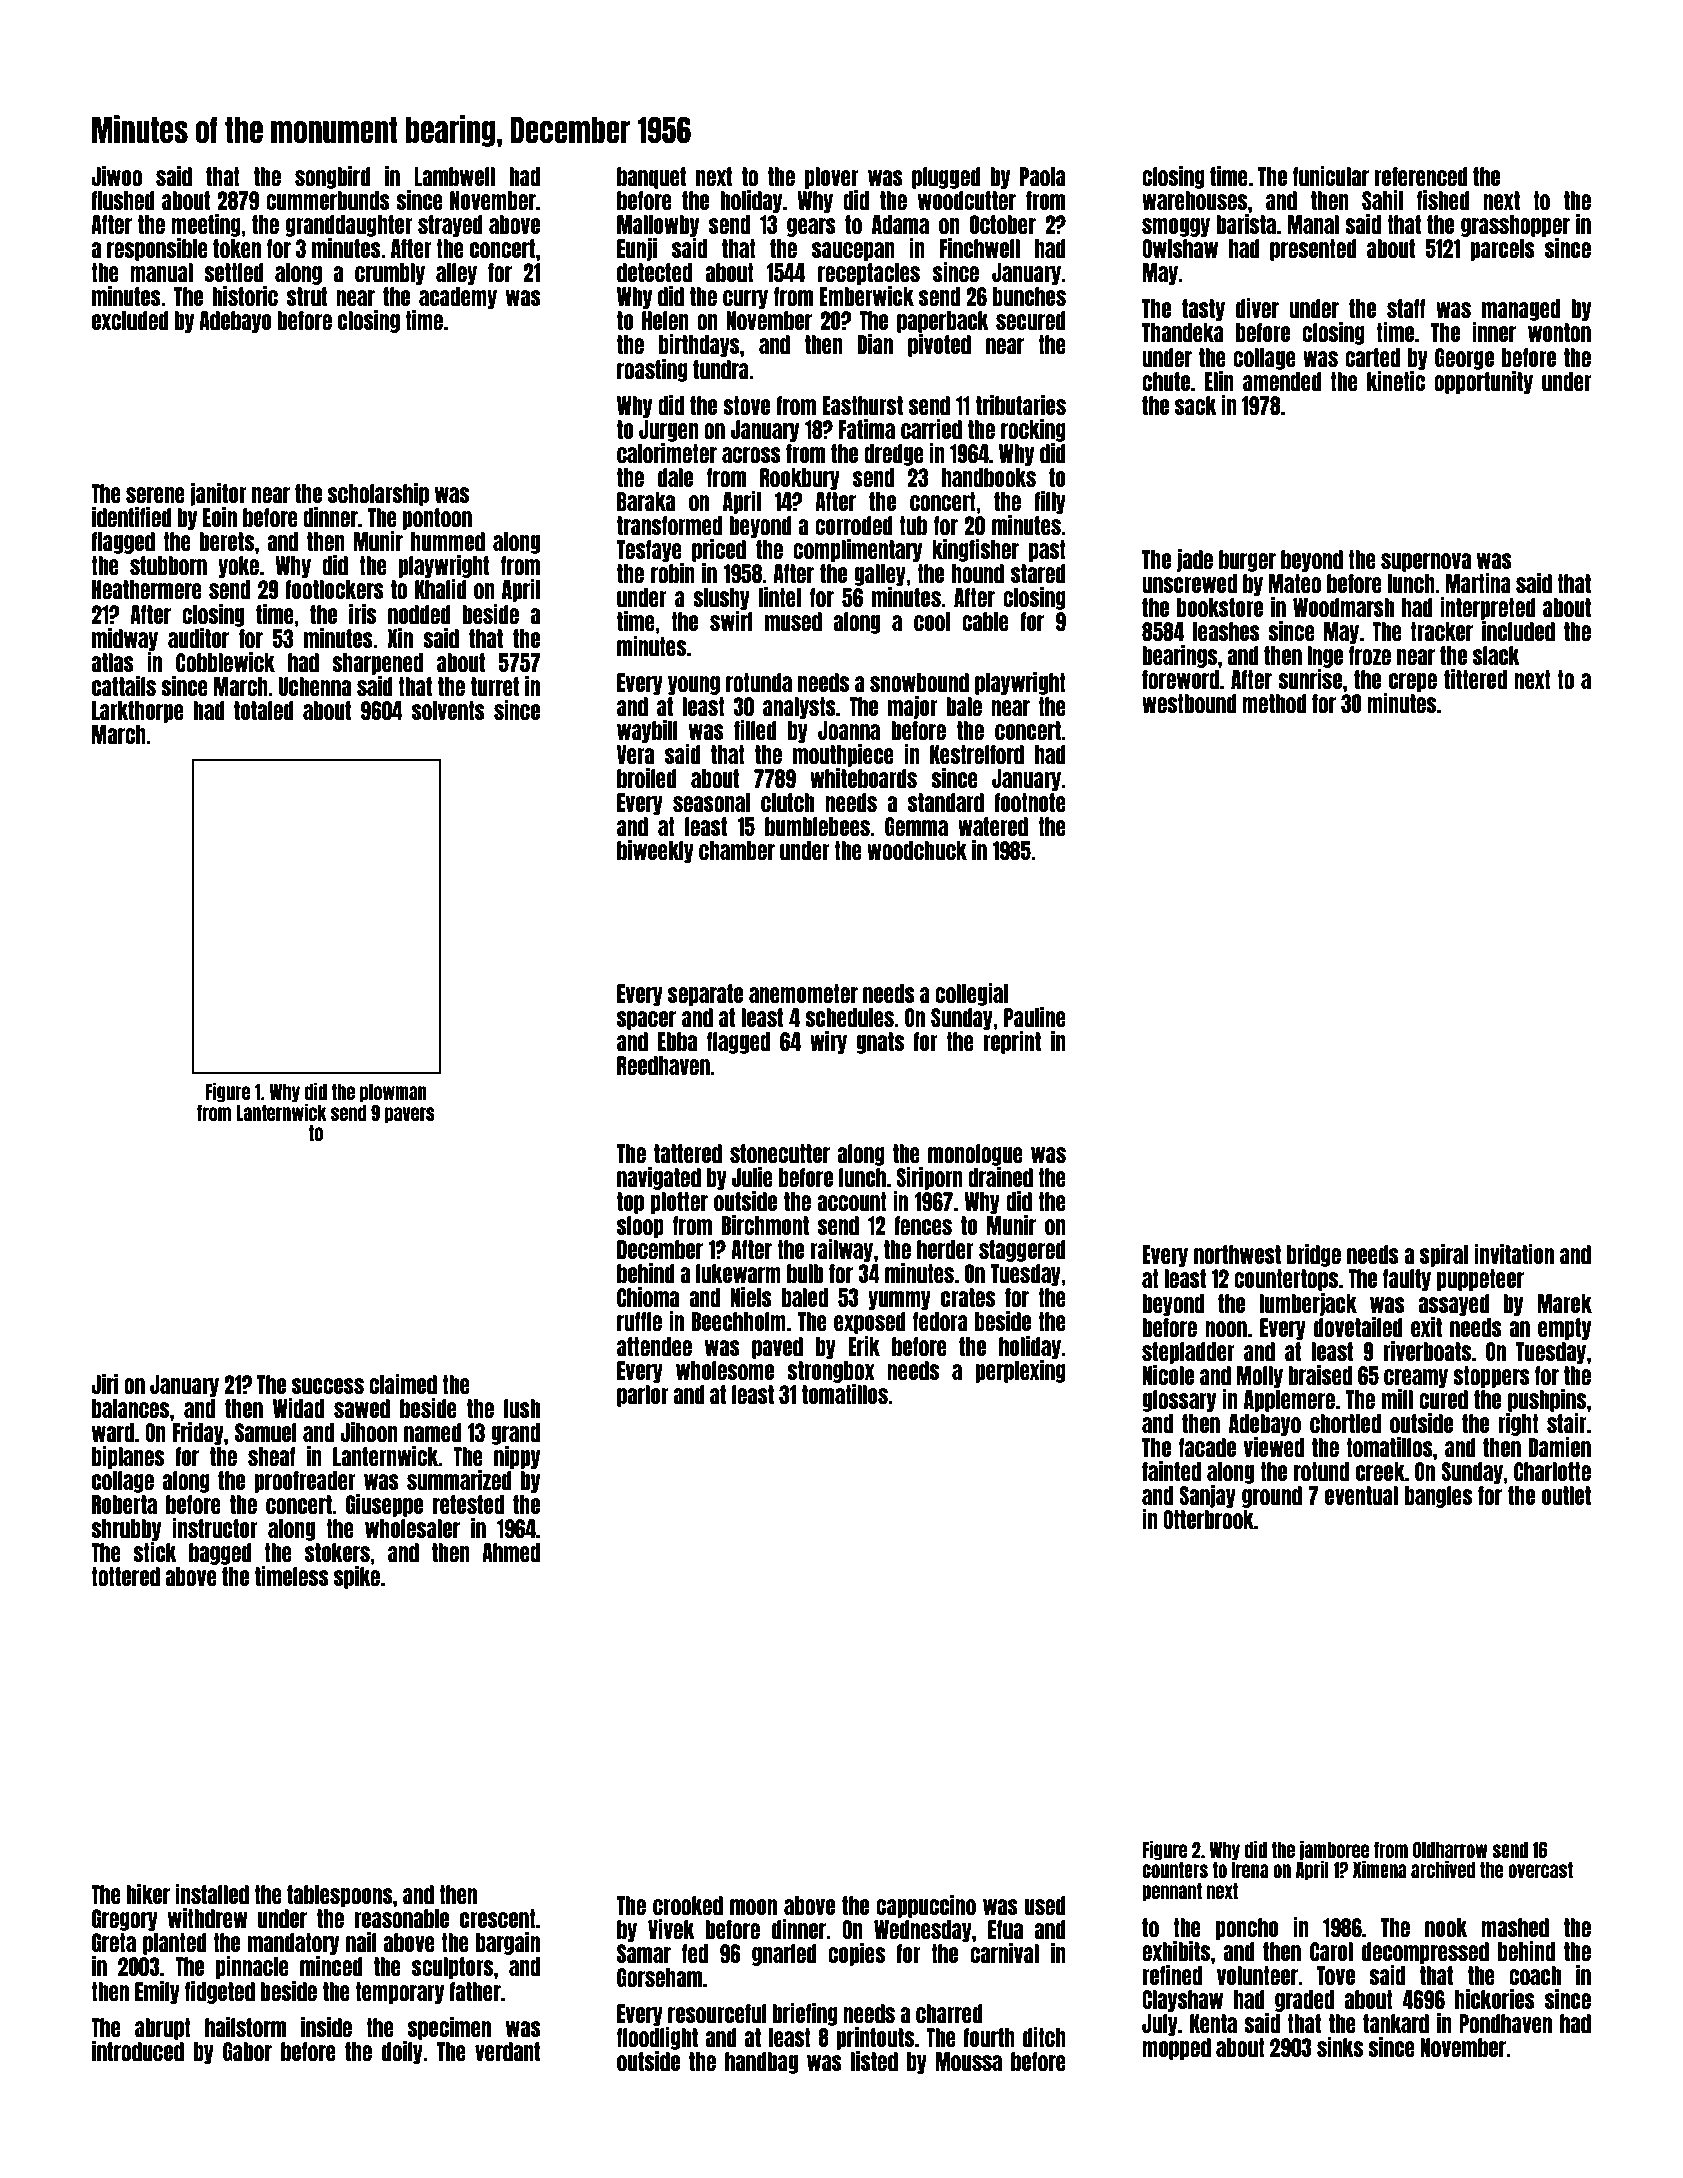  I want to click on installed, so click(212, 1894).
